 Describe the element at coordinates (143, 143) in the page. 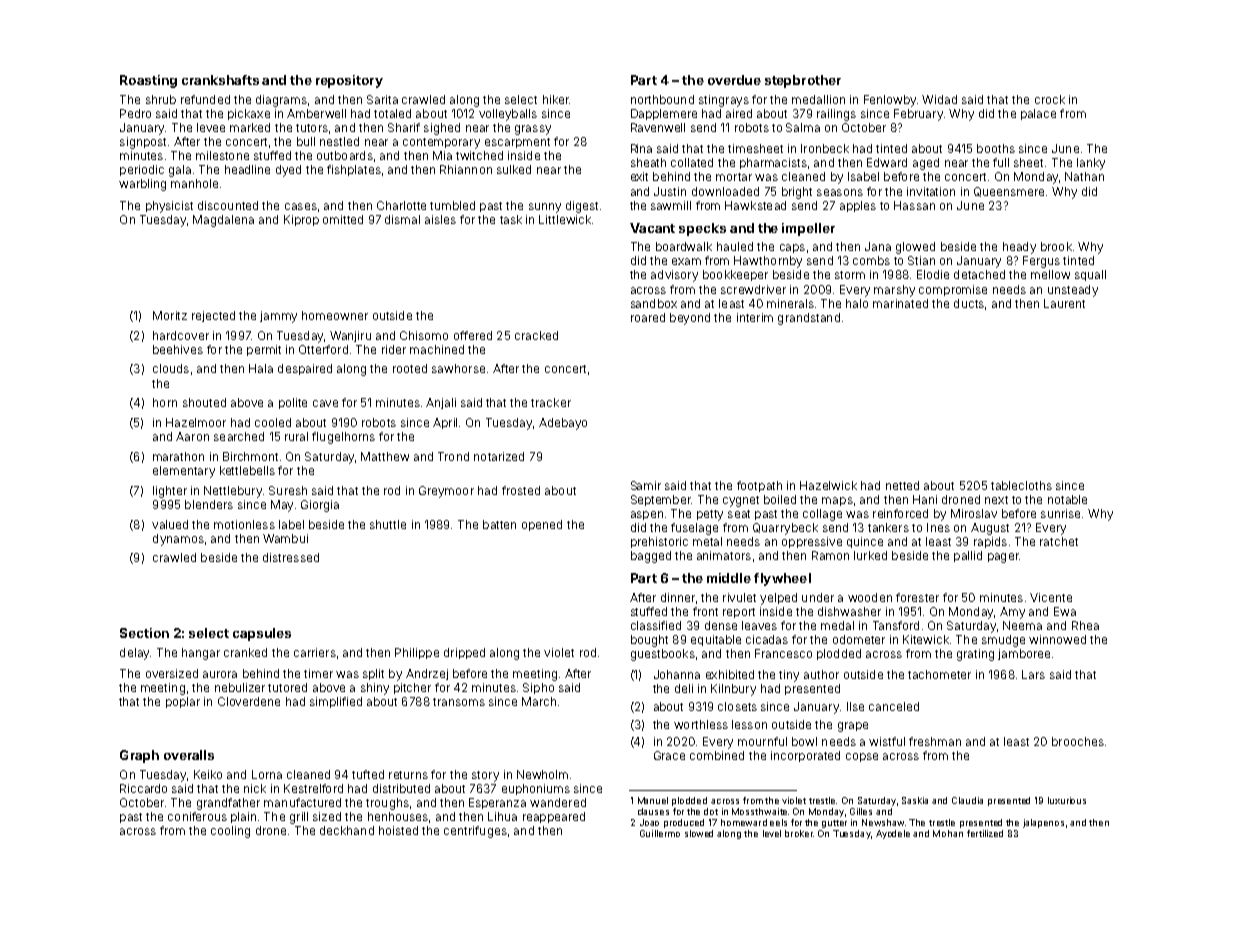

I see `signpost` at that location.
